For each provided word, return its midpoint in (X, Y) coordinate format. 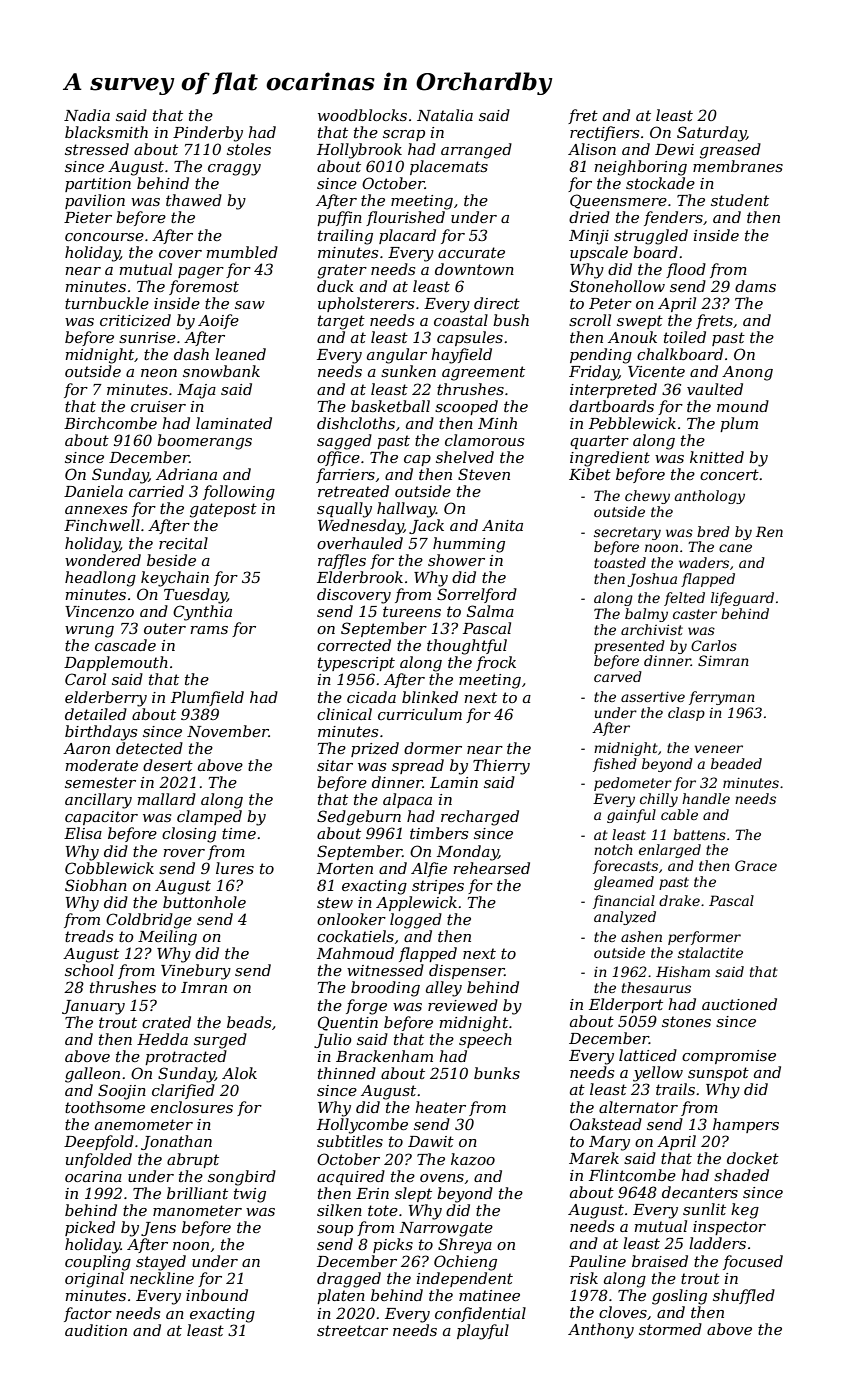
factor (88, 1314)
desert (168, 765)
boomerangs (204, 442)
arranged (476, 151)
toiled (685, 337)
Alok (239, 1073)
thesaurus (656, 987)
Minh (497, 423)
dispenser (467, 971)
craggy (234, 170)
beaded (736, 763)
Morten (345, 868)
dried (589, 217)
